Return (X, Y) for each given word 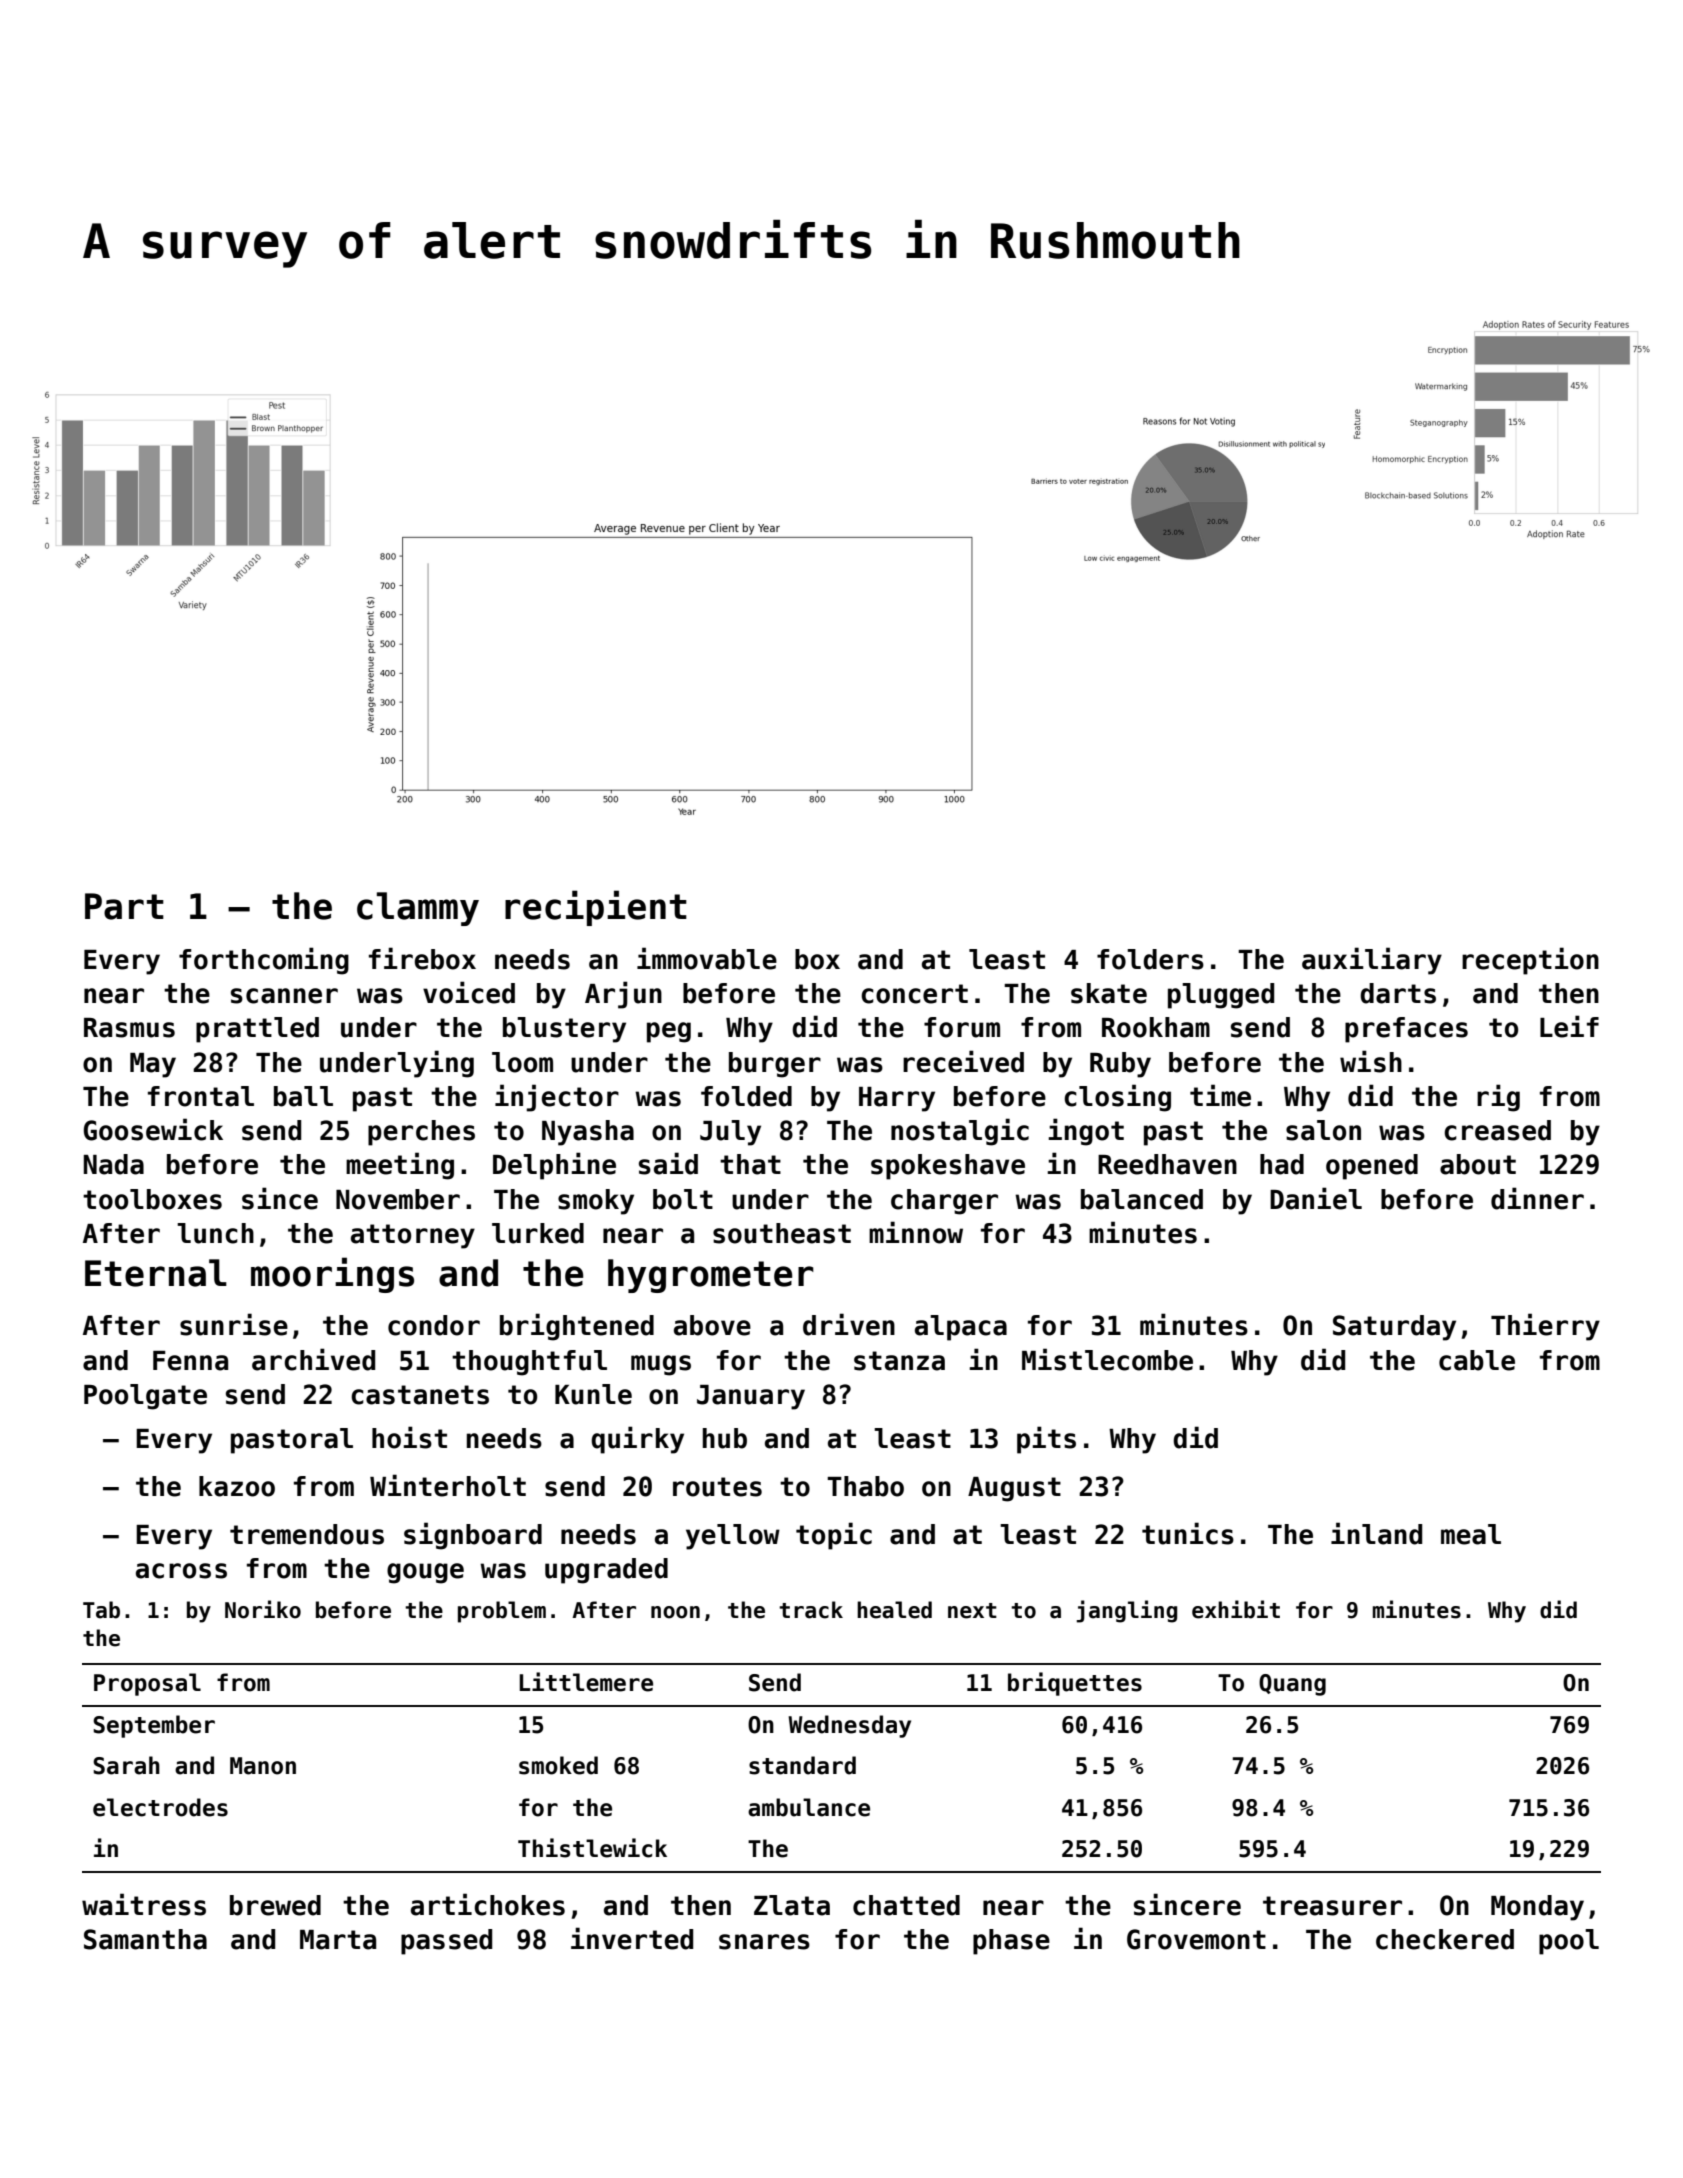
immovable (707, 958)
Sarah (126, 1765)
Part (124, 906)
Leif (1569, 1026)
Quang (1292, 1685)
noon (675, 1612)
